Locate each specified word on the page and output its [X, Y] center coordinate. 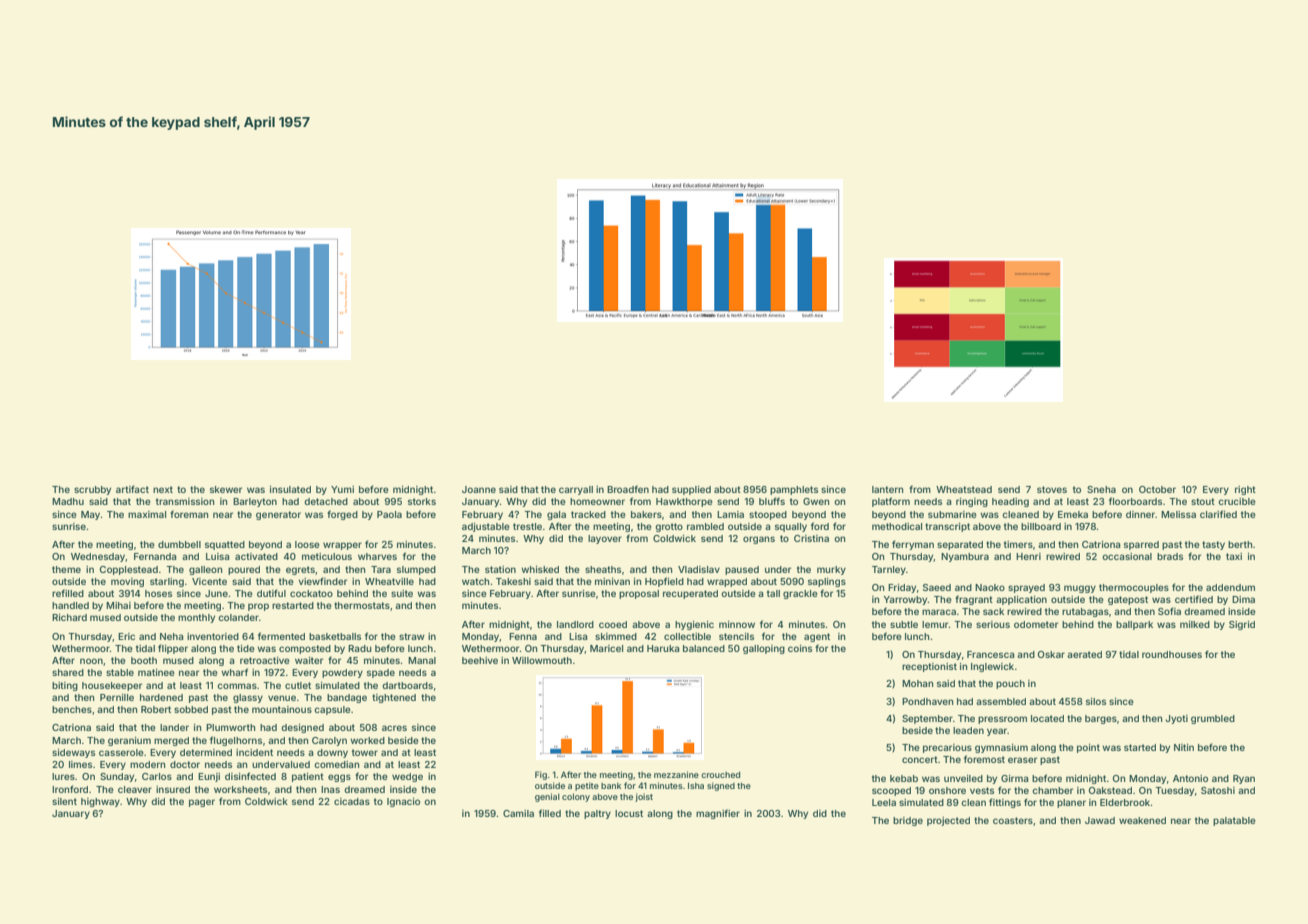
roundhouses [1172, 654]
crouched [720, 774]
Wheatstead [964, 489]
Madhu [68, 501]
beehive [480, 660]
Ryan [1244, 779]
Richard [69, 617]
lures [63, 776]
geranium [129, 741]
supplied [691, 490]
